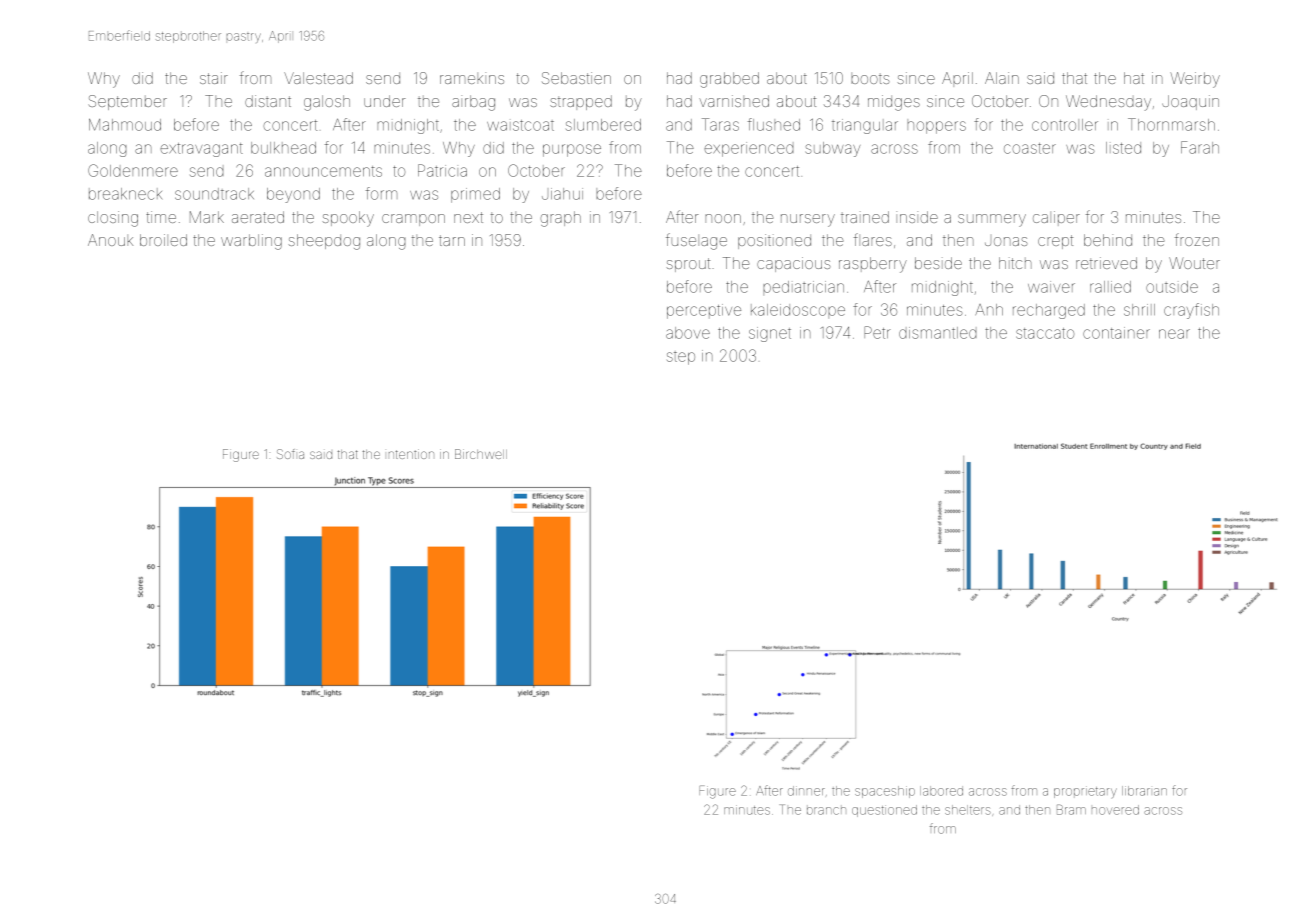  I want to click on noon, so click(723, 218).
